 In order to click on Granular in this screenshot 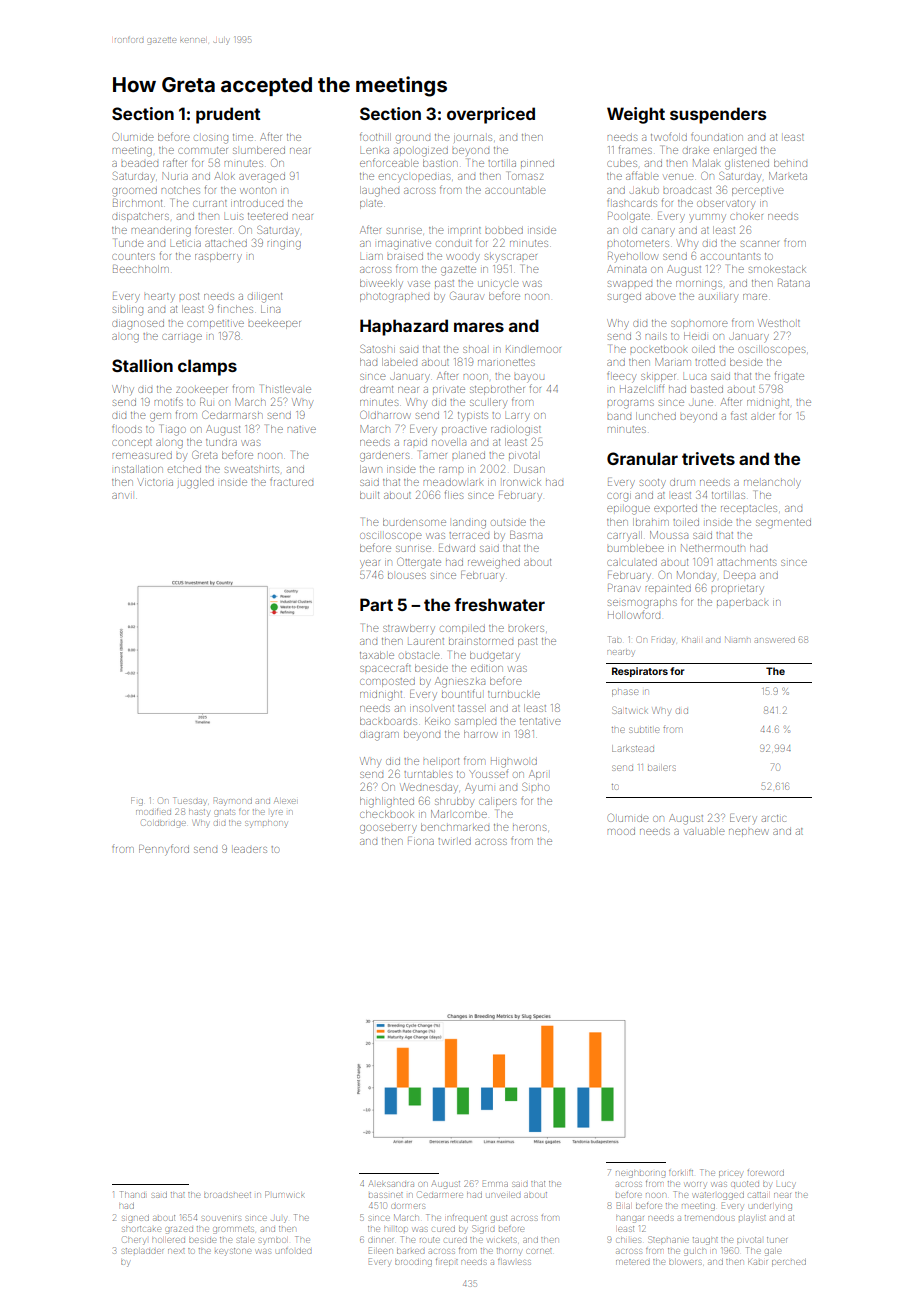, I will do `click(642, 458)`.
